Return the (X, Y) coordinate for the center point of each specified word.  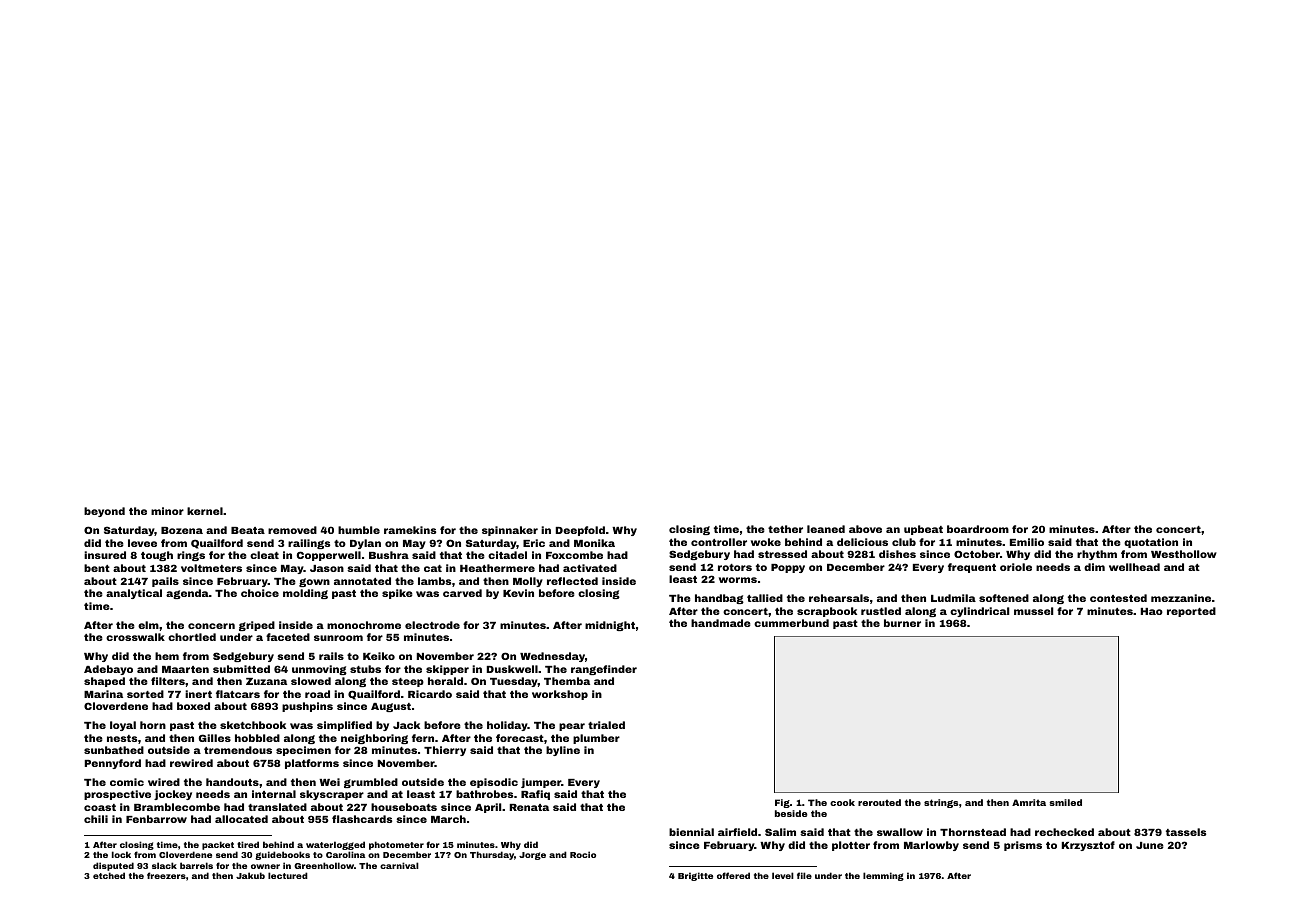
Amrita (1029, 802)
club (904, 542)
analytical (134, 594)
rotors (735, 567)
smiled (1065, 802)
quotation (1151, 543)
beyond (104, 512)
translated (277, 807)
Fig (782, 803)
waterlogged (335, 845)
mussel (1033, 611)
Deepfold (580, 531)
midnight (610, 626)
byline (563, 751)
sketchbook (253, 725)
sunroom (338, 638)
